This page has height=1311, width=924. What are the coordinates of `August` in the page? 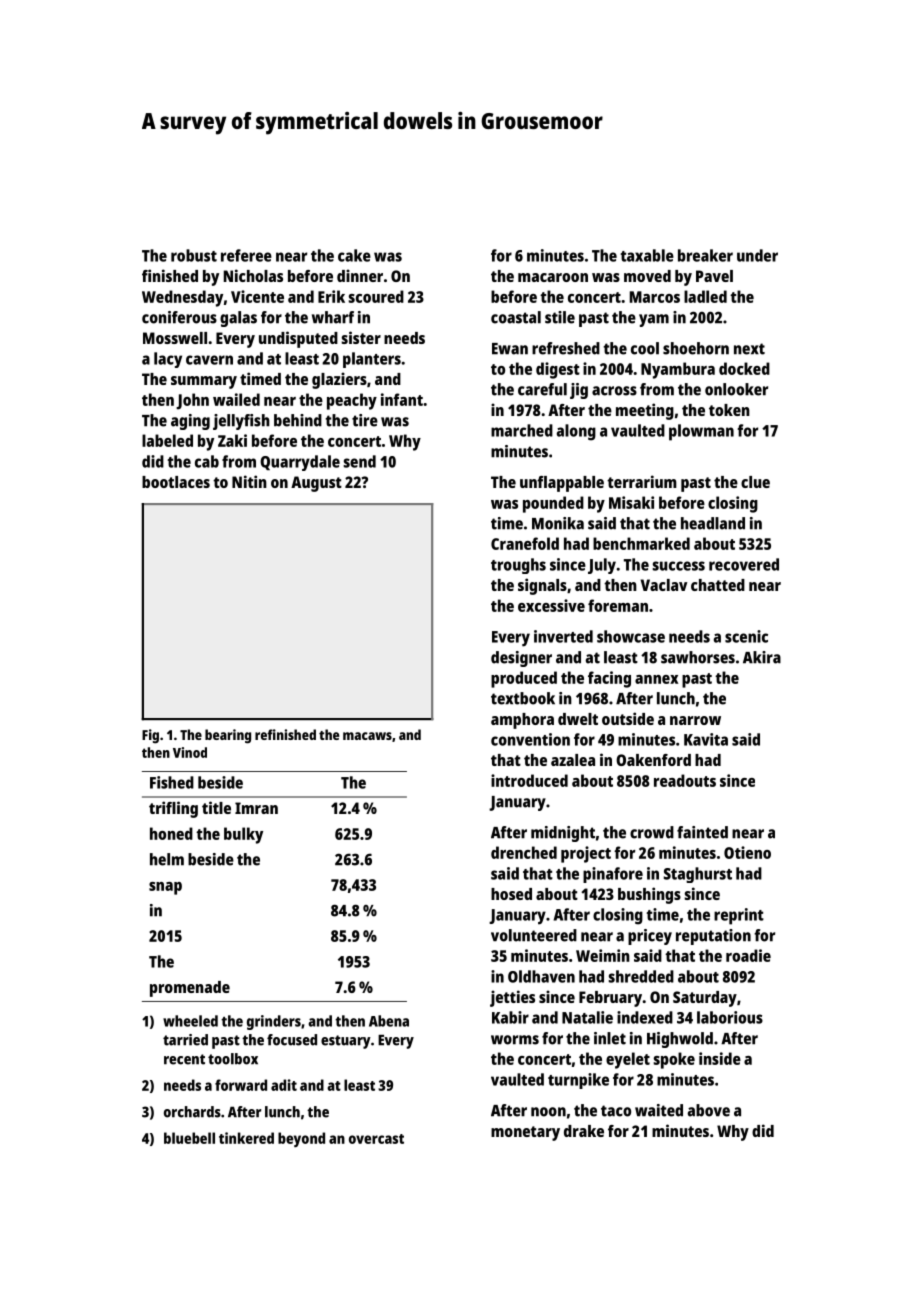 It's located at (316, 484).
